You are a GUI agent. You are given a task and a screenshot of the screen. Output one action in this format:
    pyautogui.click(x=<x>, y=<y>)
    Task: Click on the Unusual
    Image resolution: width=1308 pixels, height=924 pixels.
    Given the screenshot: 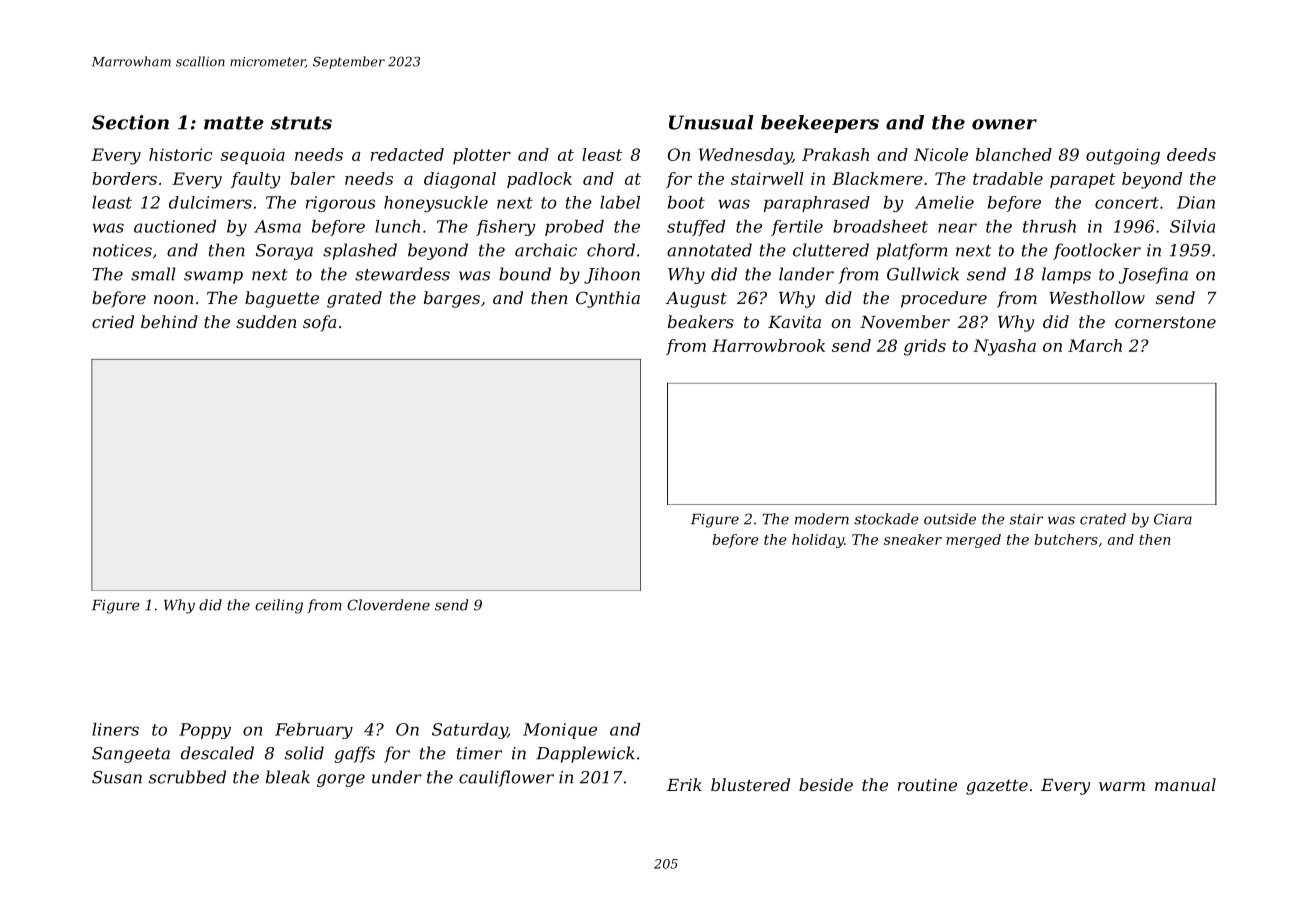 What is the action you would take?
    pyautogui.click(x=711, y=122)
